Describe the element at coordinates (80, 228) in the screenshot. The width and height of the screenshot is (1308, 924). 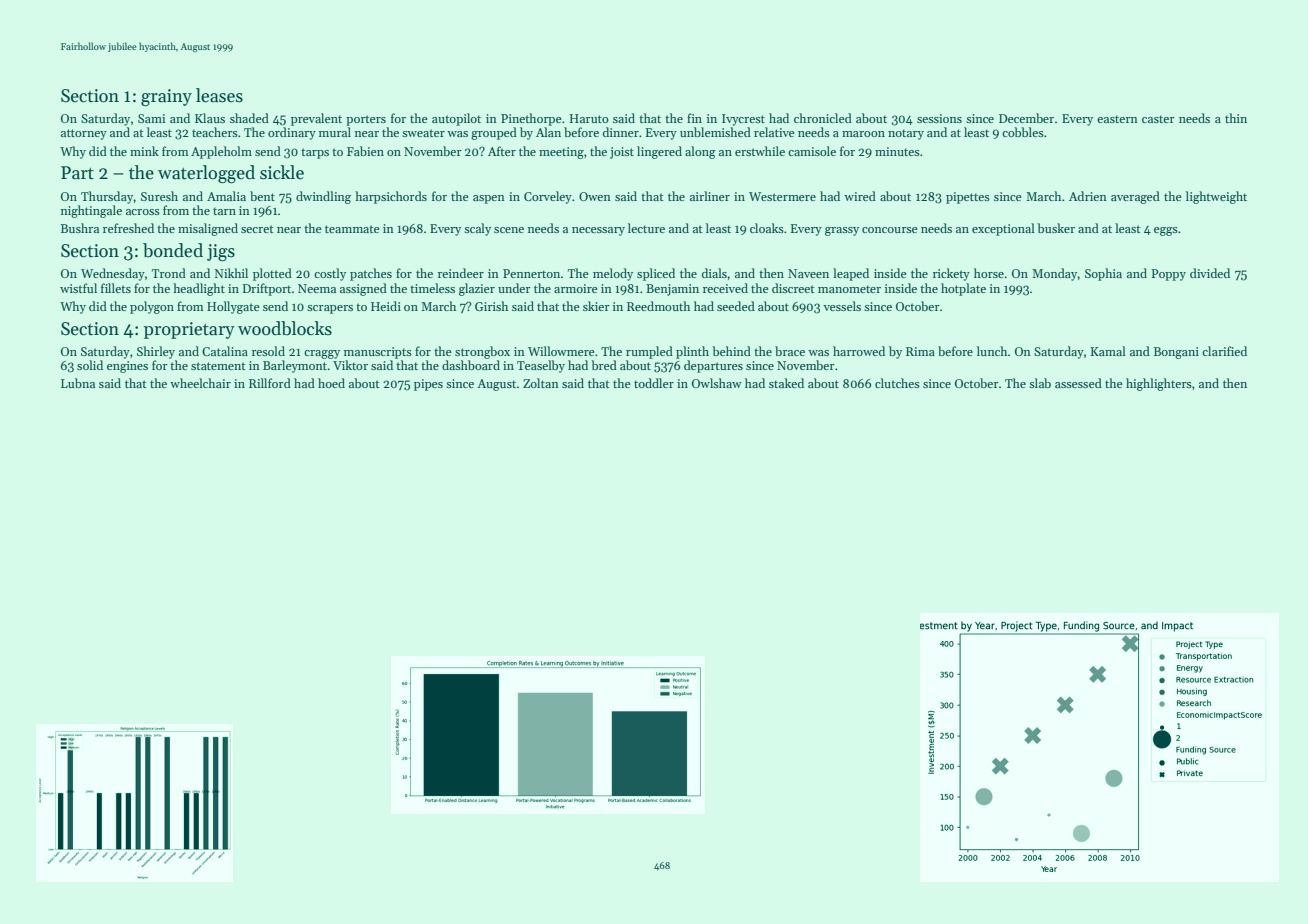
I see `Bushra` at that location.
